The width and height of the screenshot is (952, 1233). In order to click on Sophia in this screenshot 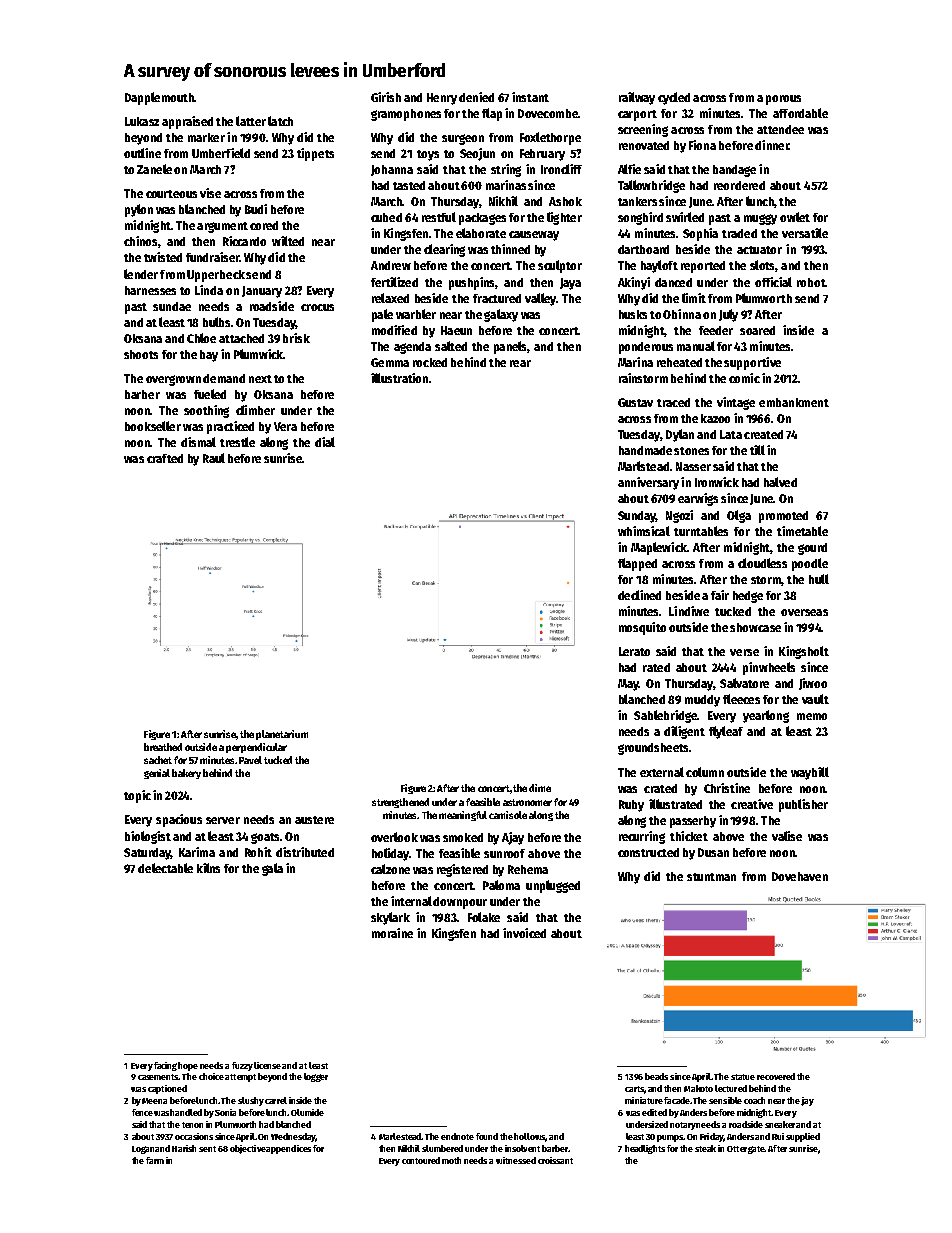, I will do `click(700, 234)`.
